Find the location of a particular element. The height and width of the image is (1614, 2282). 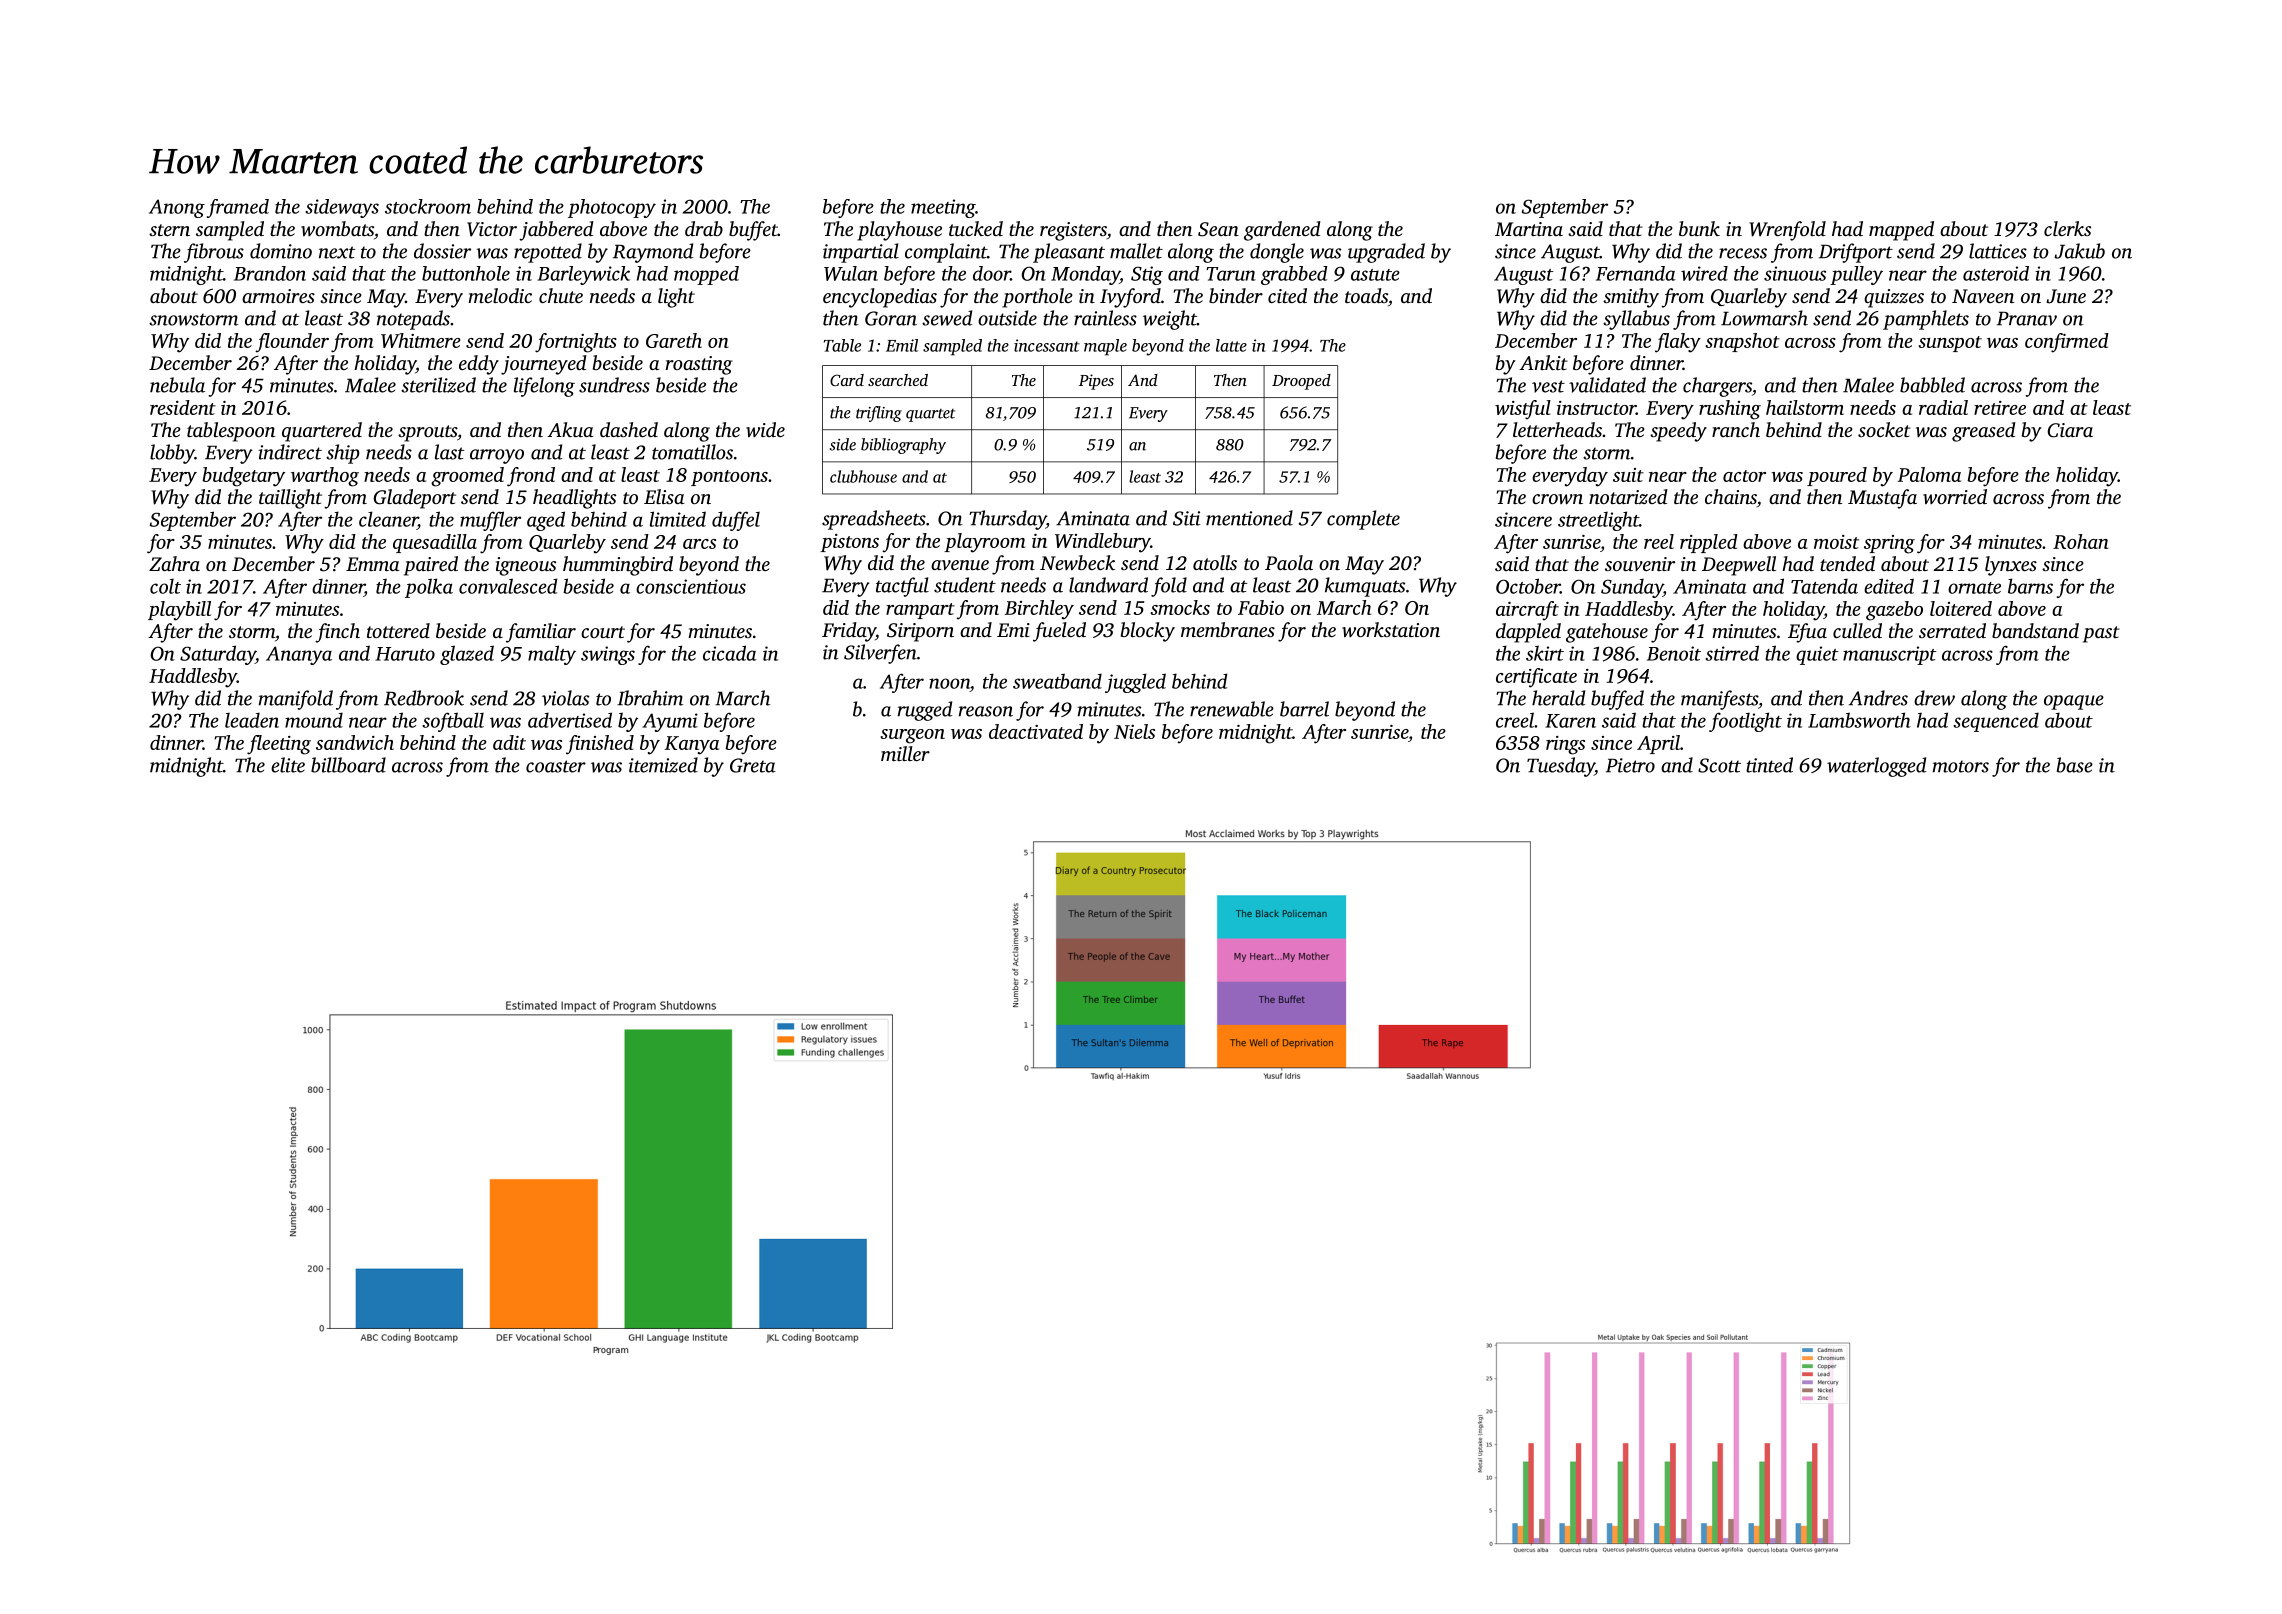

speedy is located at coordinates (1678, 432).
